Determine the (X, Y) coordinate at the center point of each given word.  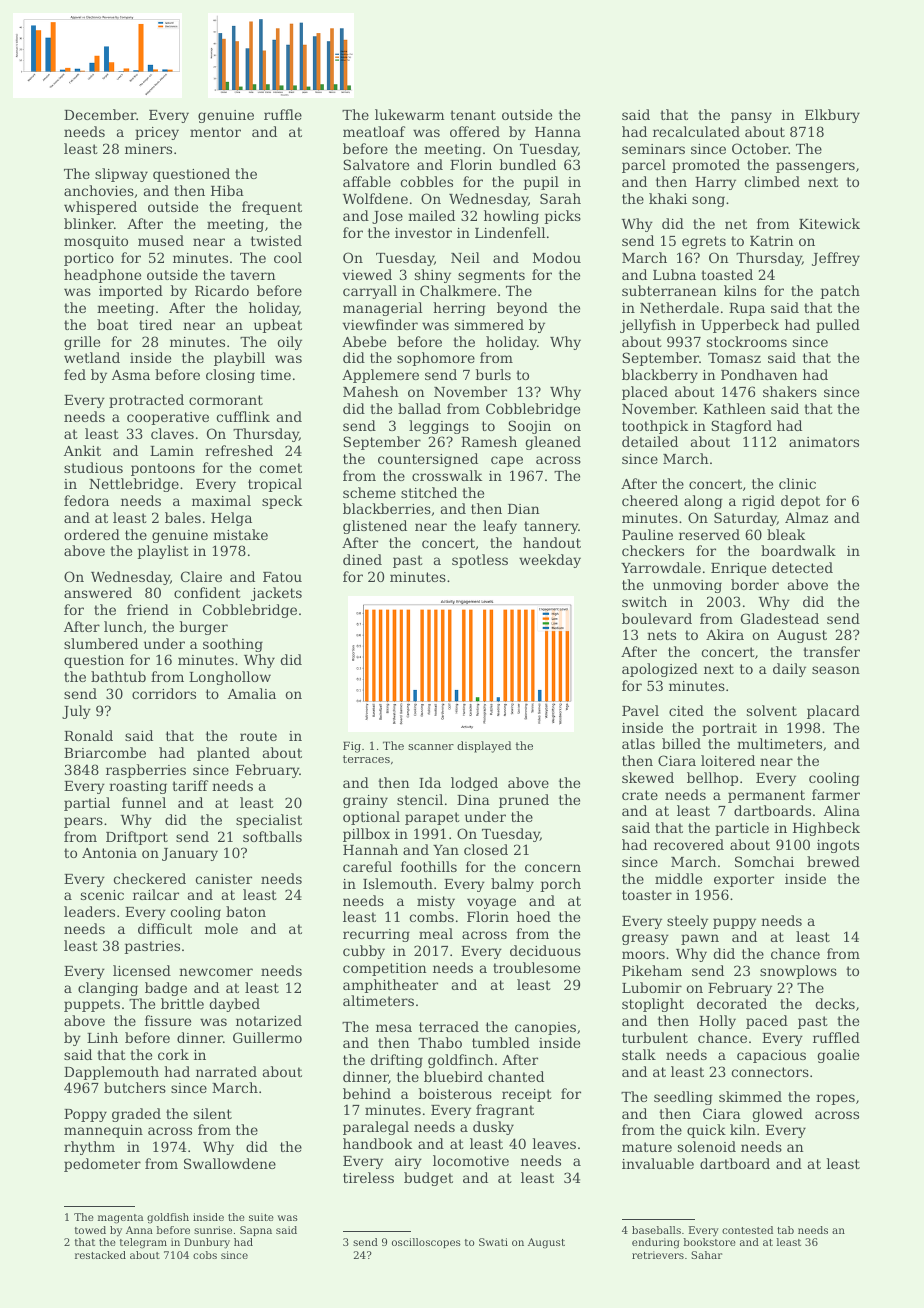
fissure (168, 1020)
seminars (653, 149)
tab (785, 1230)
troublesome (536, 967)
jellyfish (648, 326)
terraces (366, 759)
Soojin (529, 427)
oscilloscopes (426, 1243)
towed (90, 1230)
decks (835, 1003)
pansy (751, 117)
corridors (164, 693)
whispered (100, 208)
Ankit (82, 450)
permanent (766, 796)
